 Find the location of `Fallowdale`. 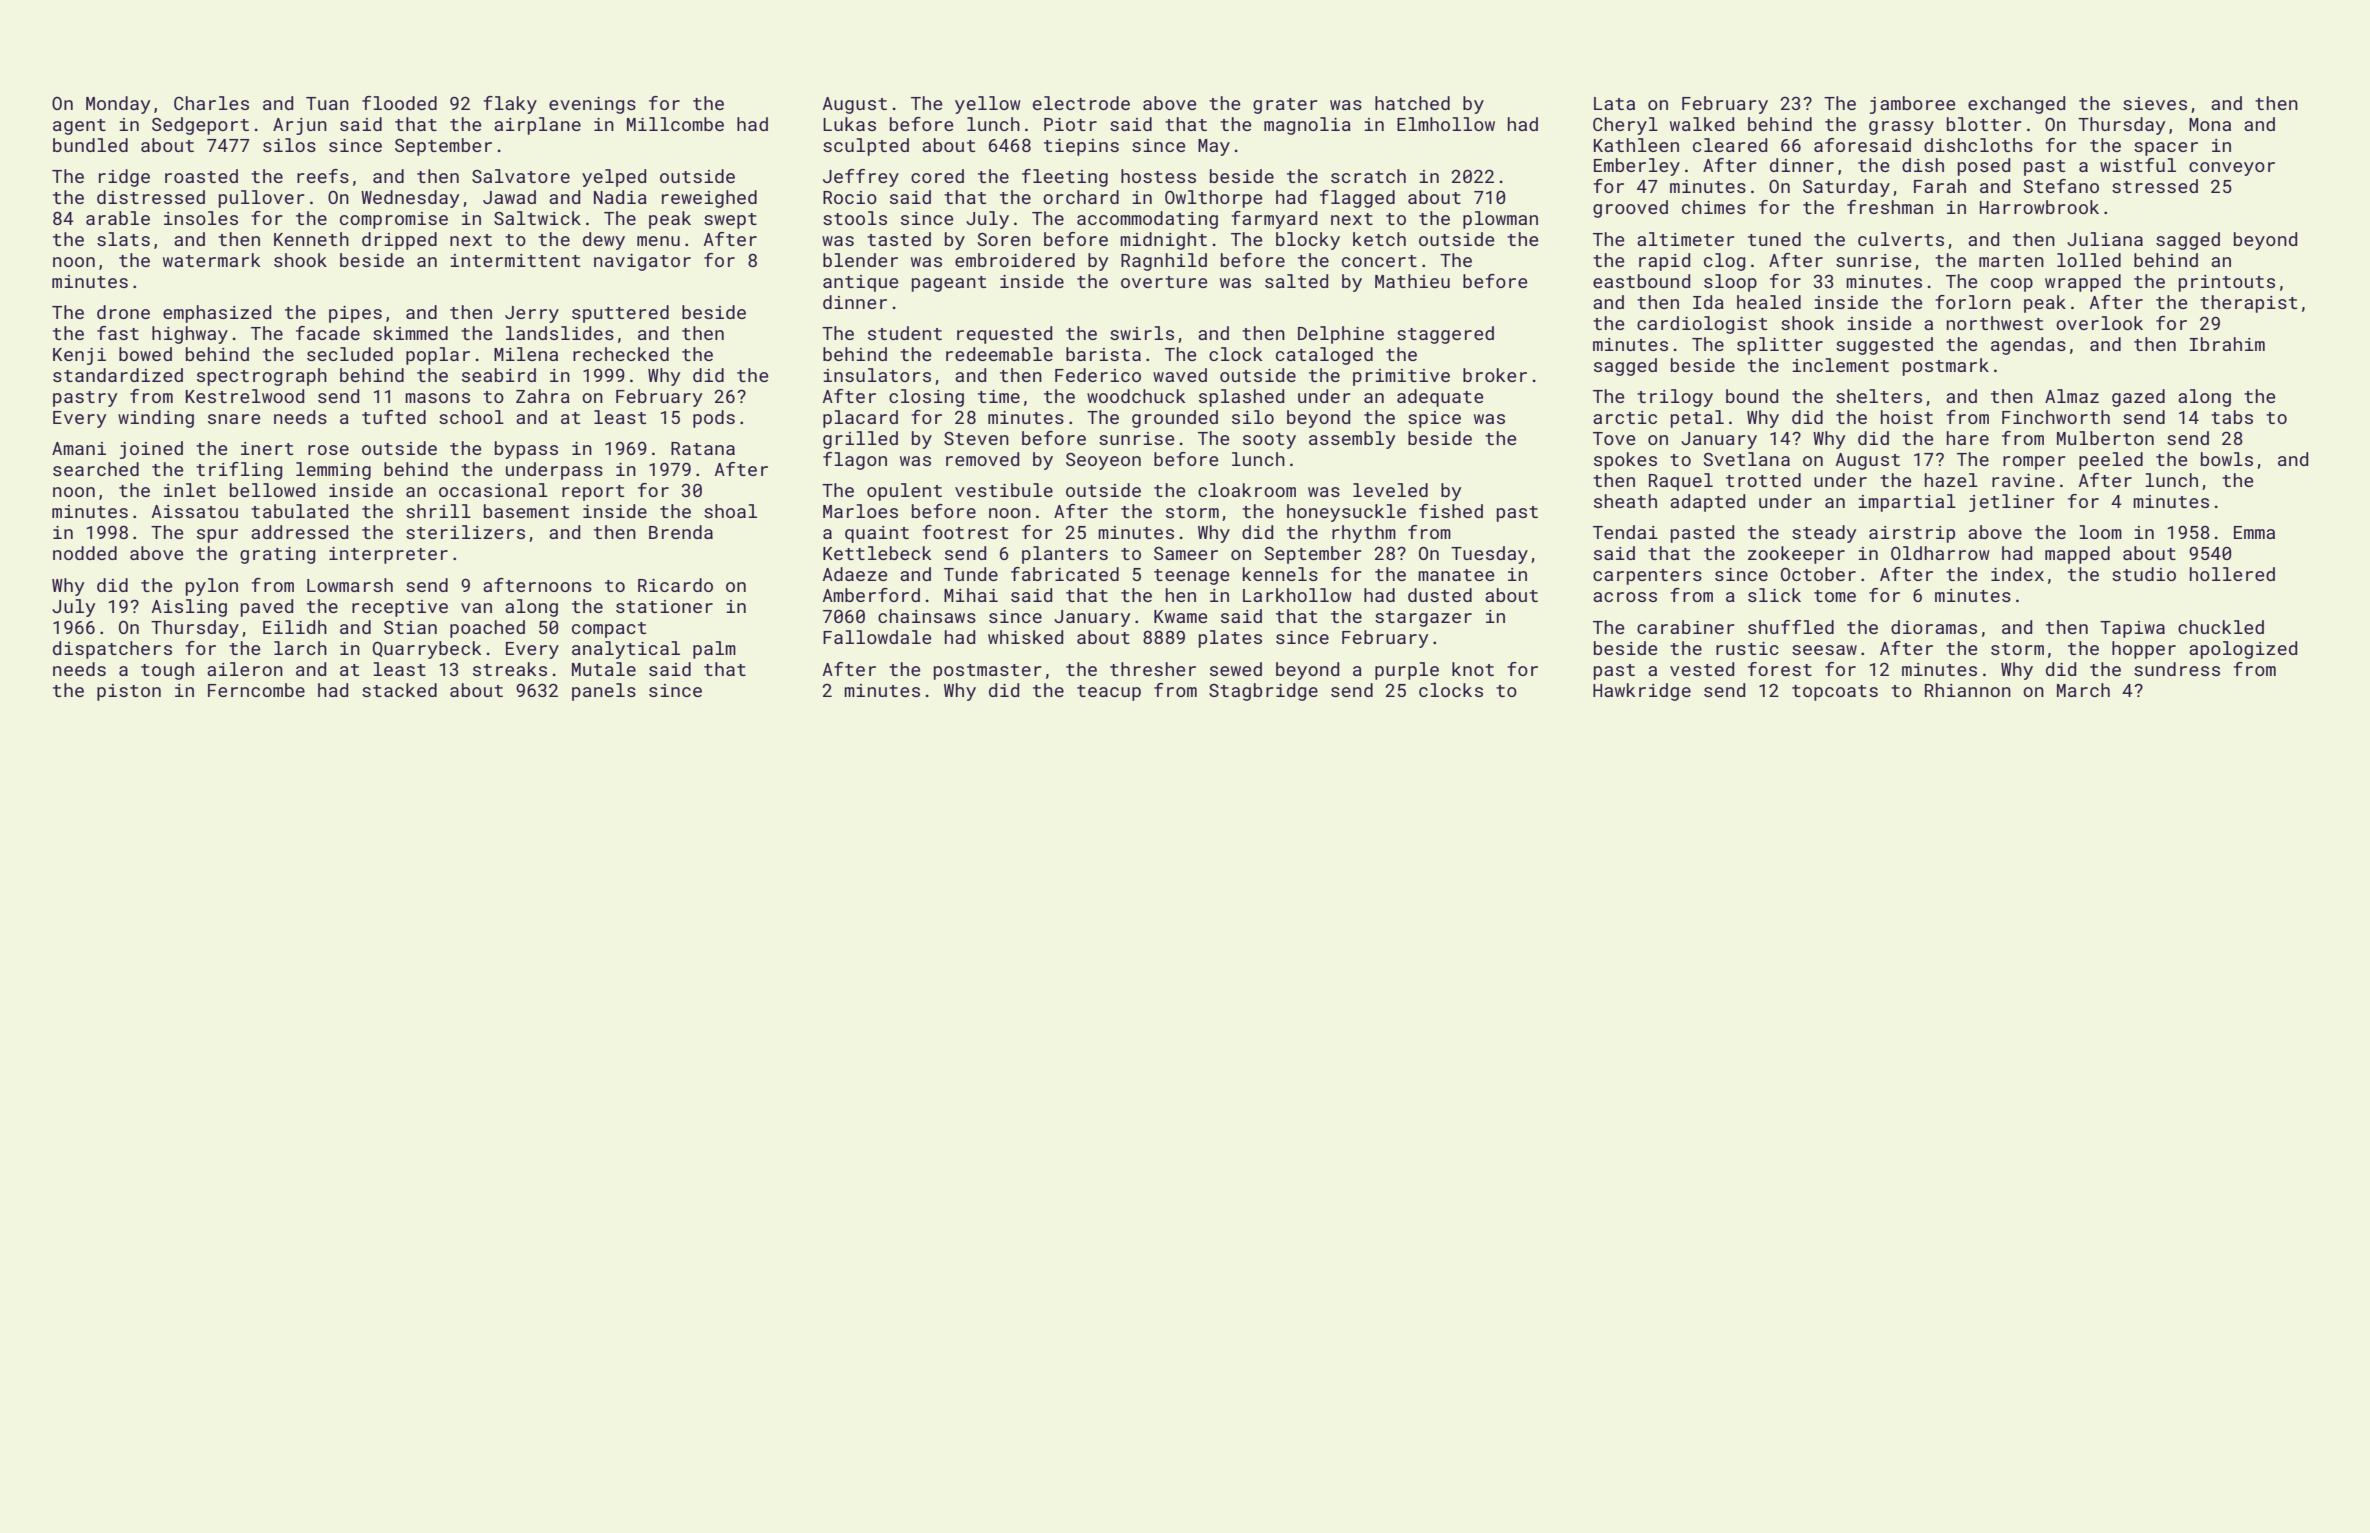

Fallowdale is located at coordinates (877, 637).
